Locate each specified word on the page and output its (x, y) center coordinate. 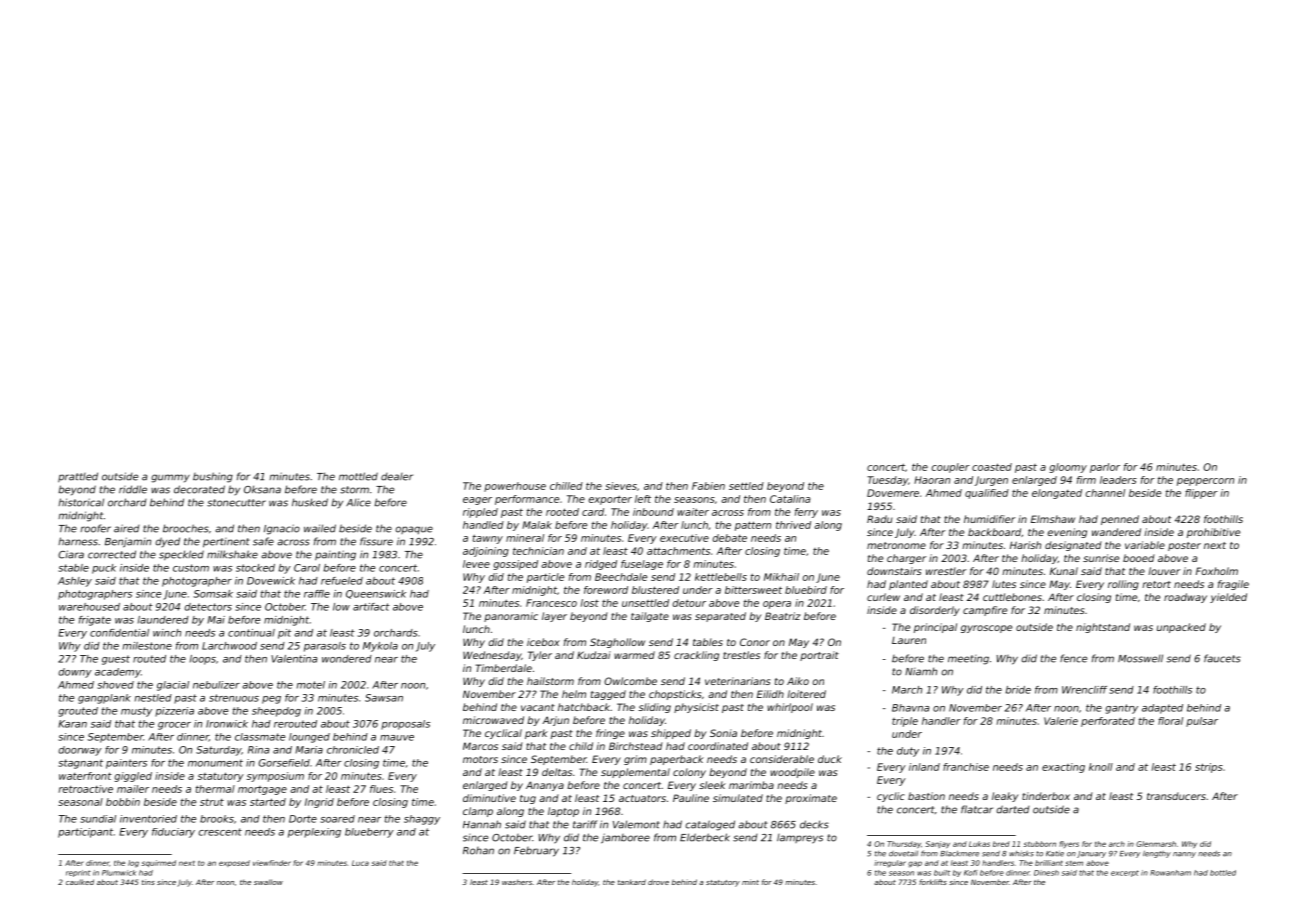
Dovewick (271, 581)
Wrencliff (1084, 690)
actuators (642, 798)
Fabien (708, 486)
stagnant (80, 764)
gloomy (1068, 468)
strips (1209, 768)
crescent (220, 832)
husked (310, 502)
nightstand (1103, 628)
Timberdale (503, 668)
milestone (147, 646)
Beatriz (782, 616)
